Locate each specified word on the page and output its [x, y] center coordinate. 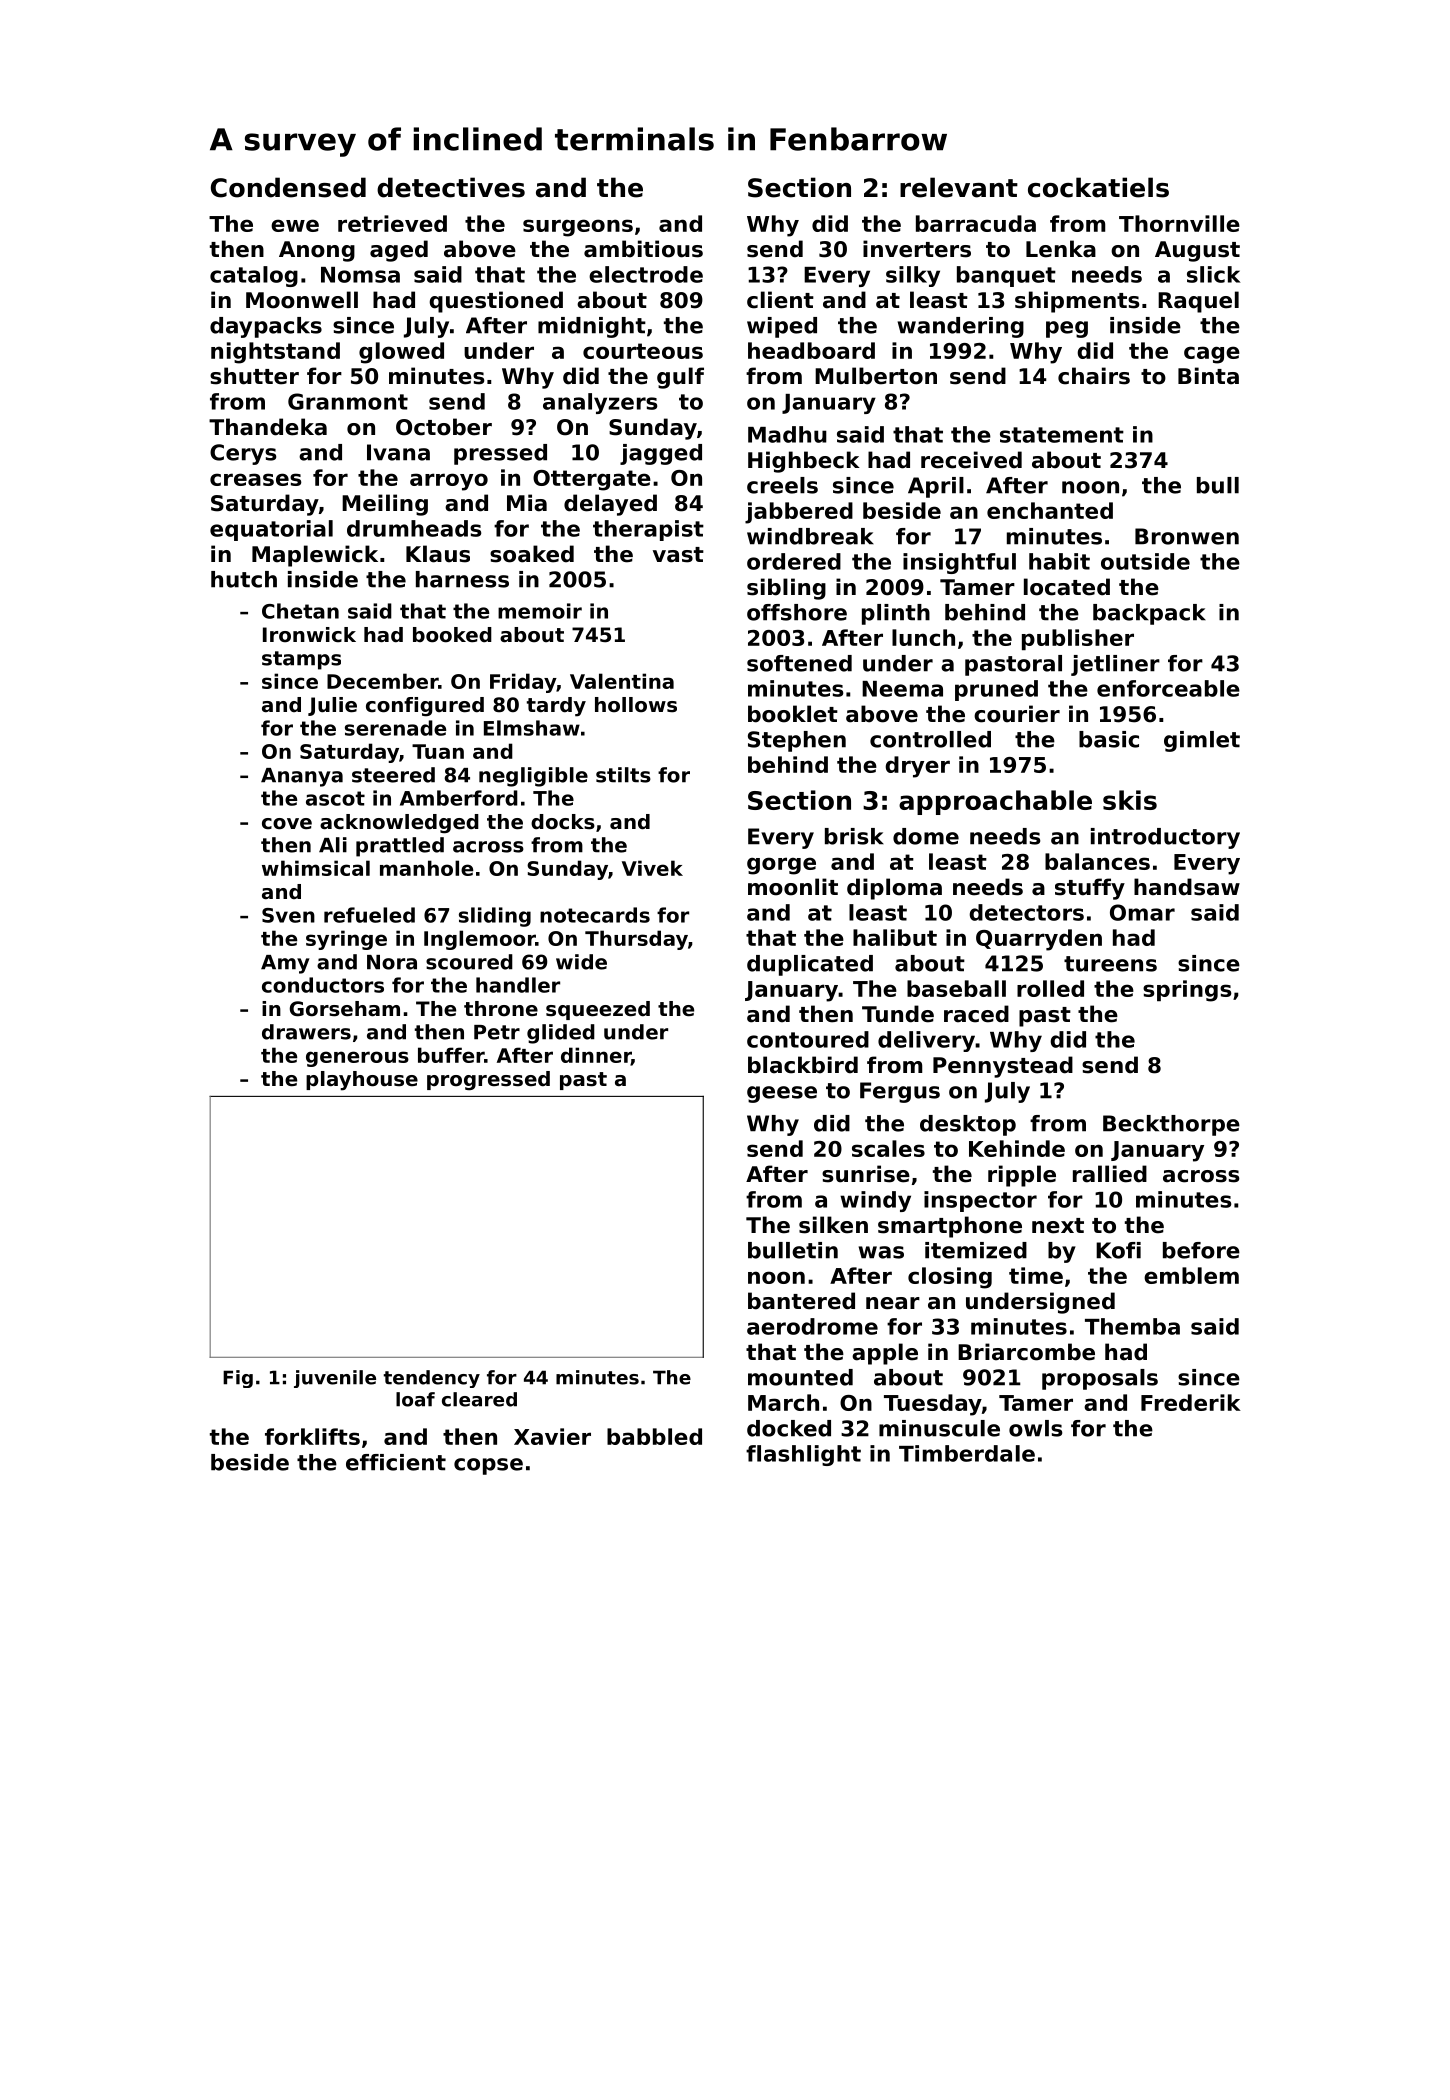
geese [782, 1094]
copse [488, 1466]
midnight [592, 327]
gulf [680, 378]
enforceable [1168, 688]
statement [1062, 435]
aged [399, 251]
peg [1067, 329]
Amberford [459, 798]
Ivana [398, 452]
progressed [488, 1081]
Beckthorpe [1171, 1125]
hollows [636, 705]
